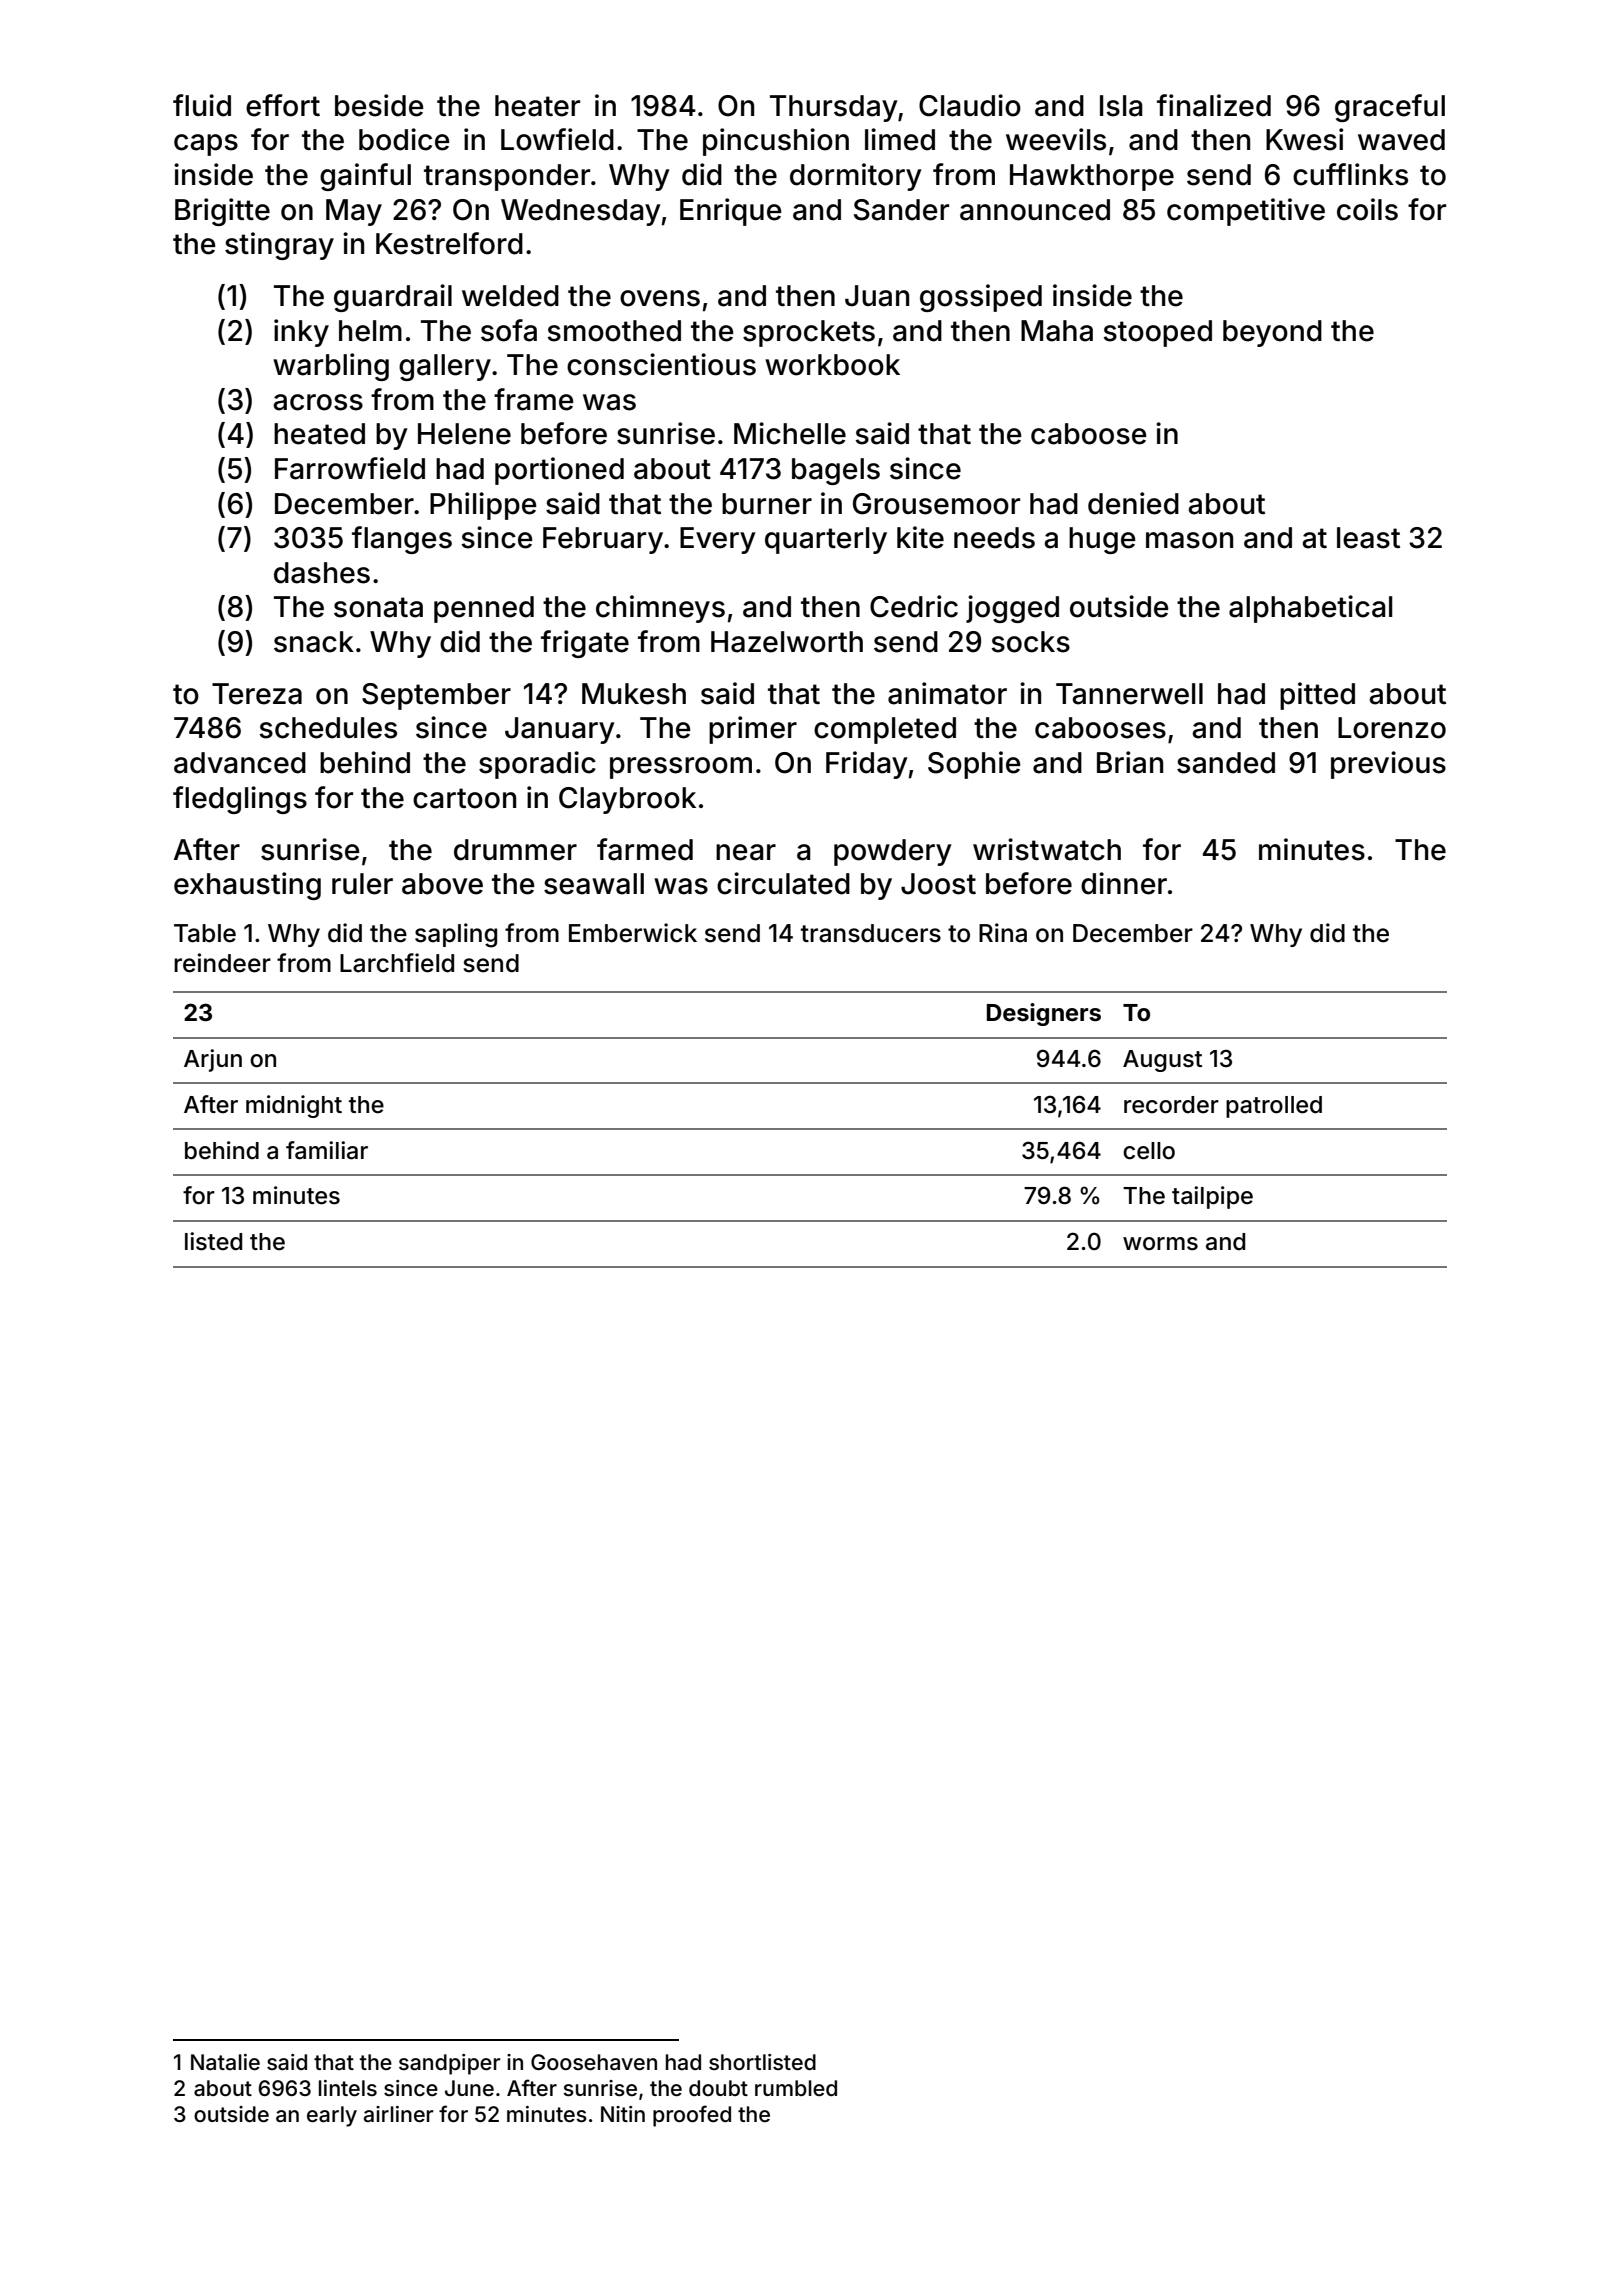 The image size is (1620, 2292). I want to click on familiar, so click(327, 1150).
